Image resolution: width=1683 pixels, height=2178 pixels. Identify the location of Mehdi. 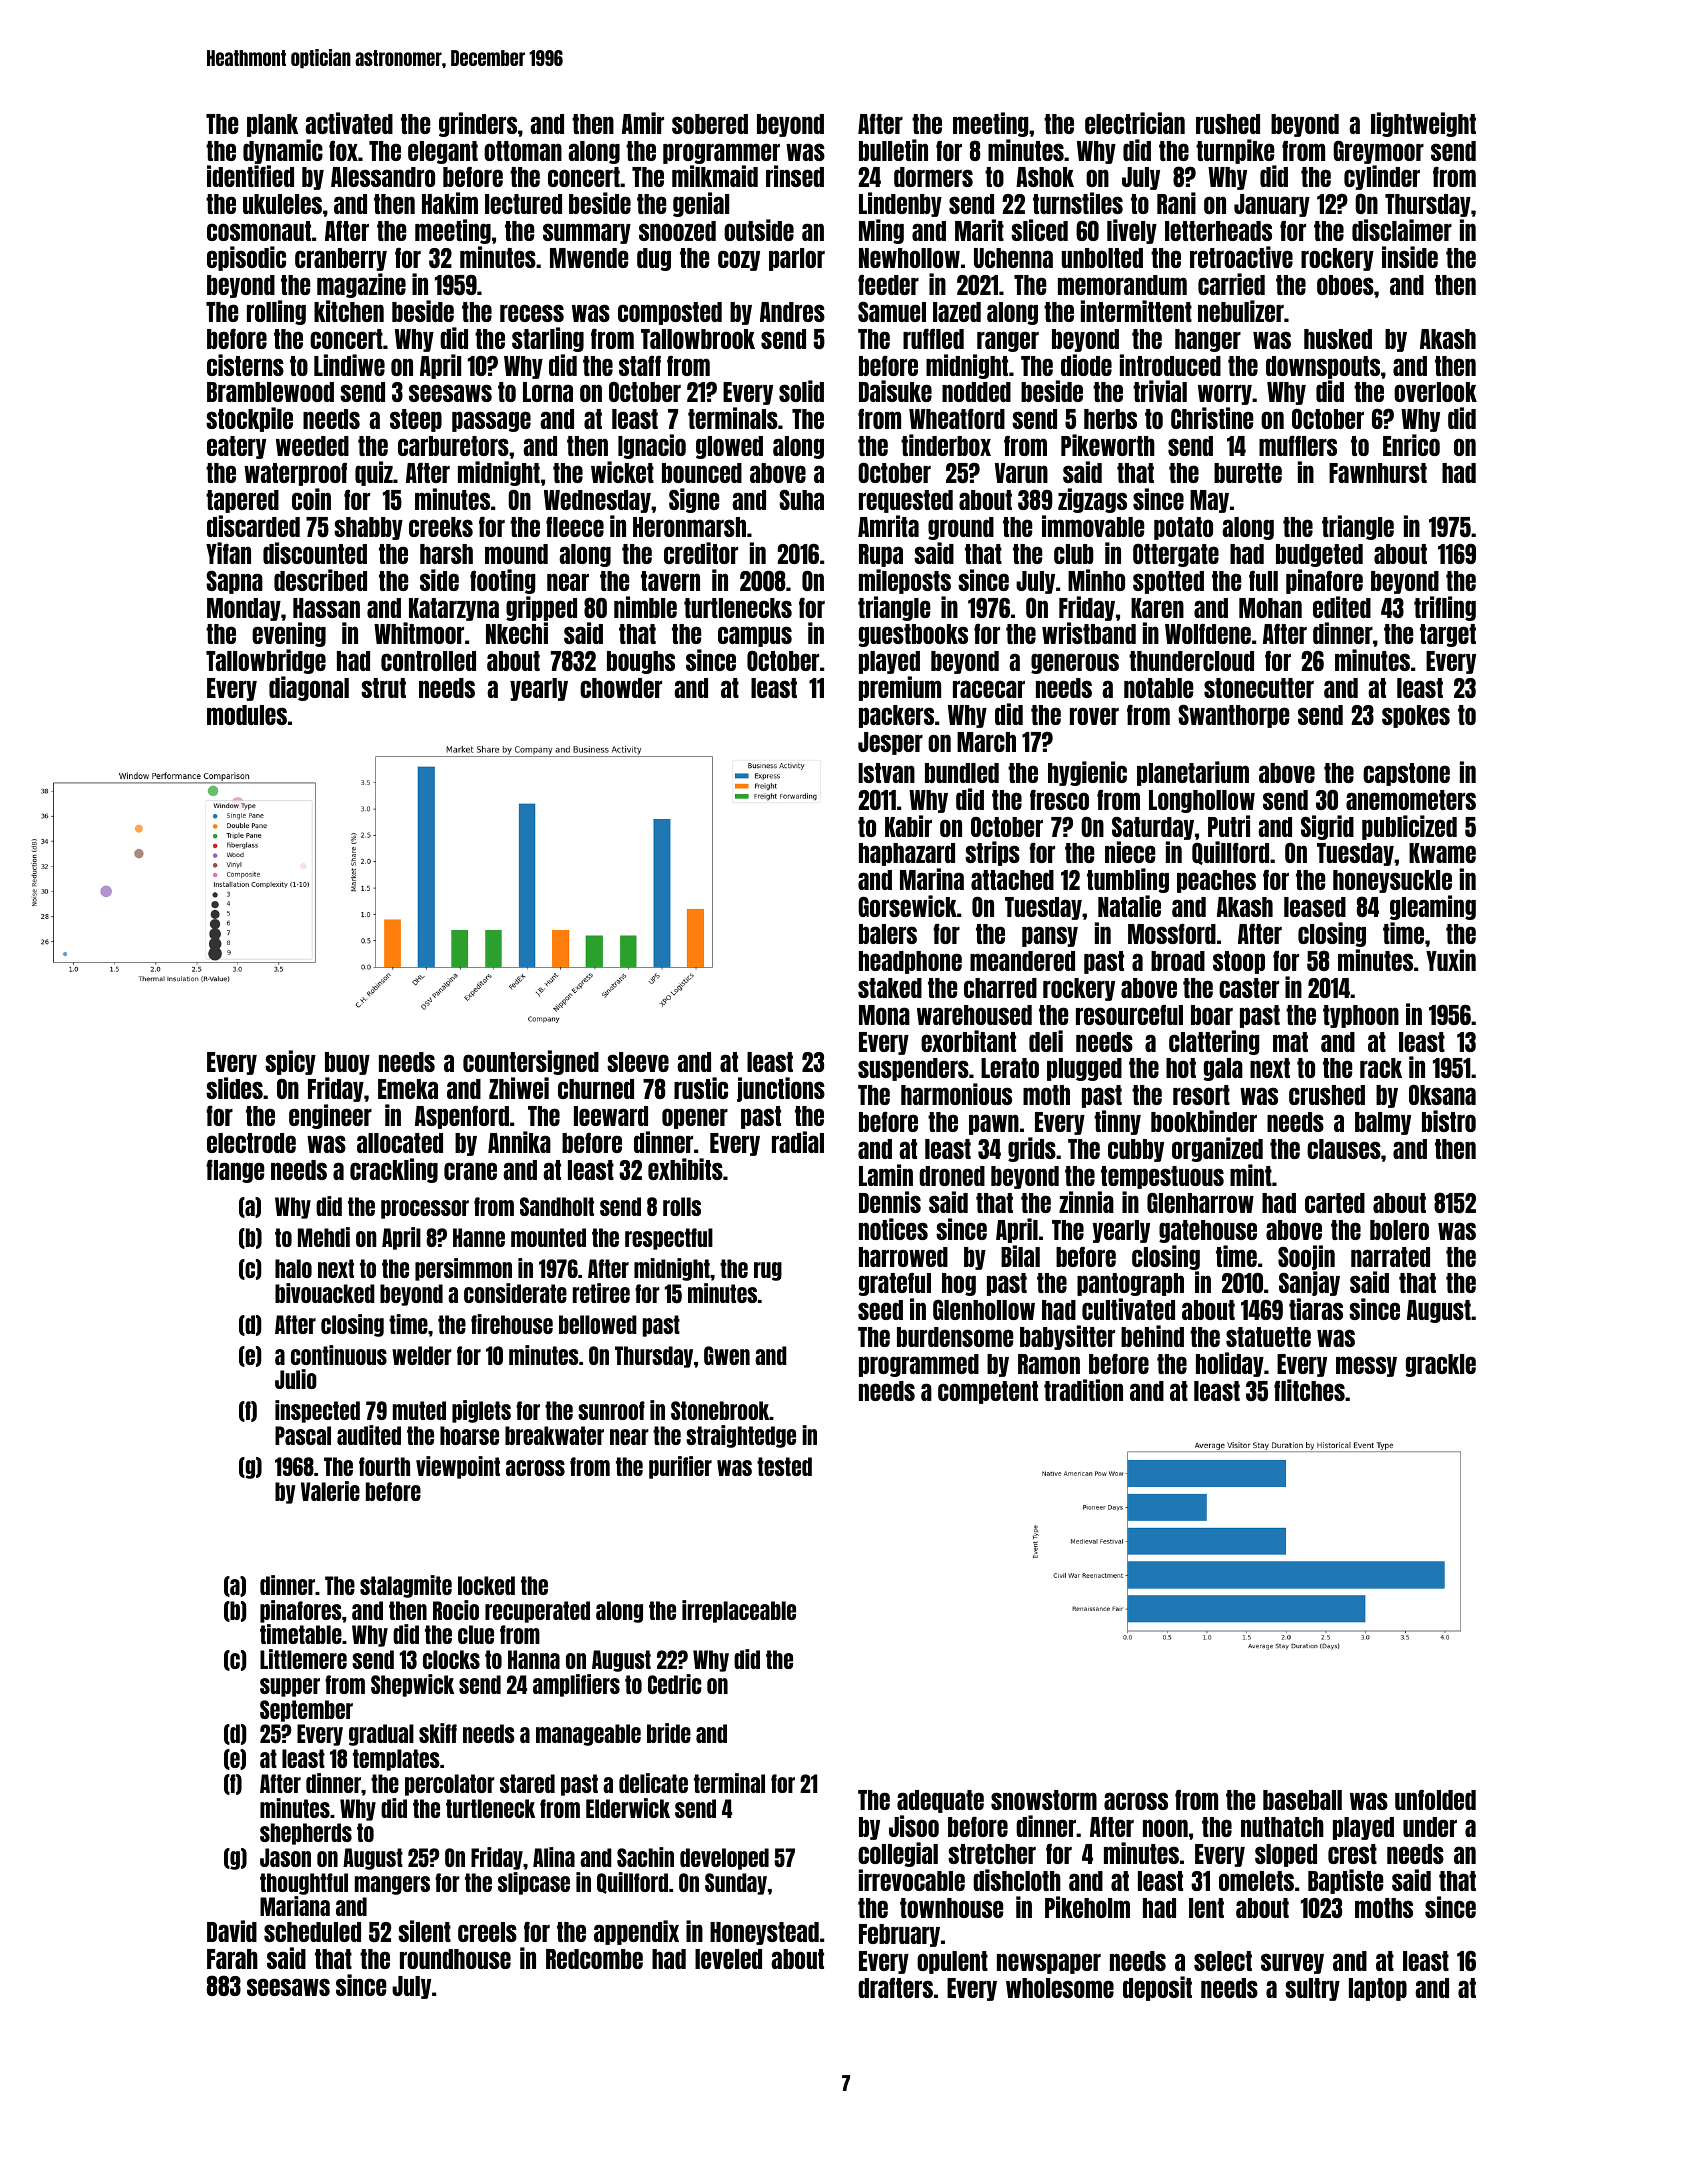
(324, 1237).
